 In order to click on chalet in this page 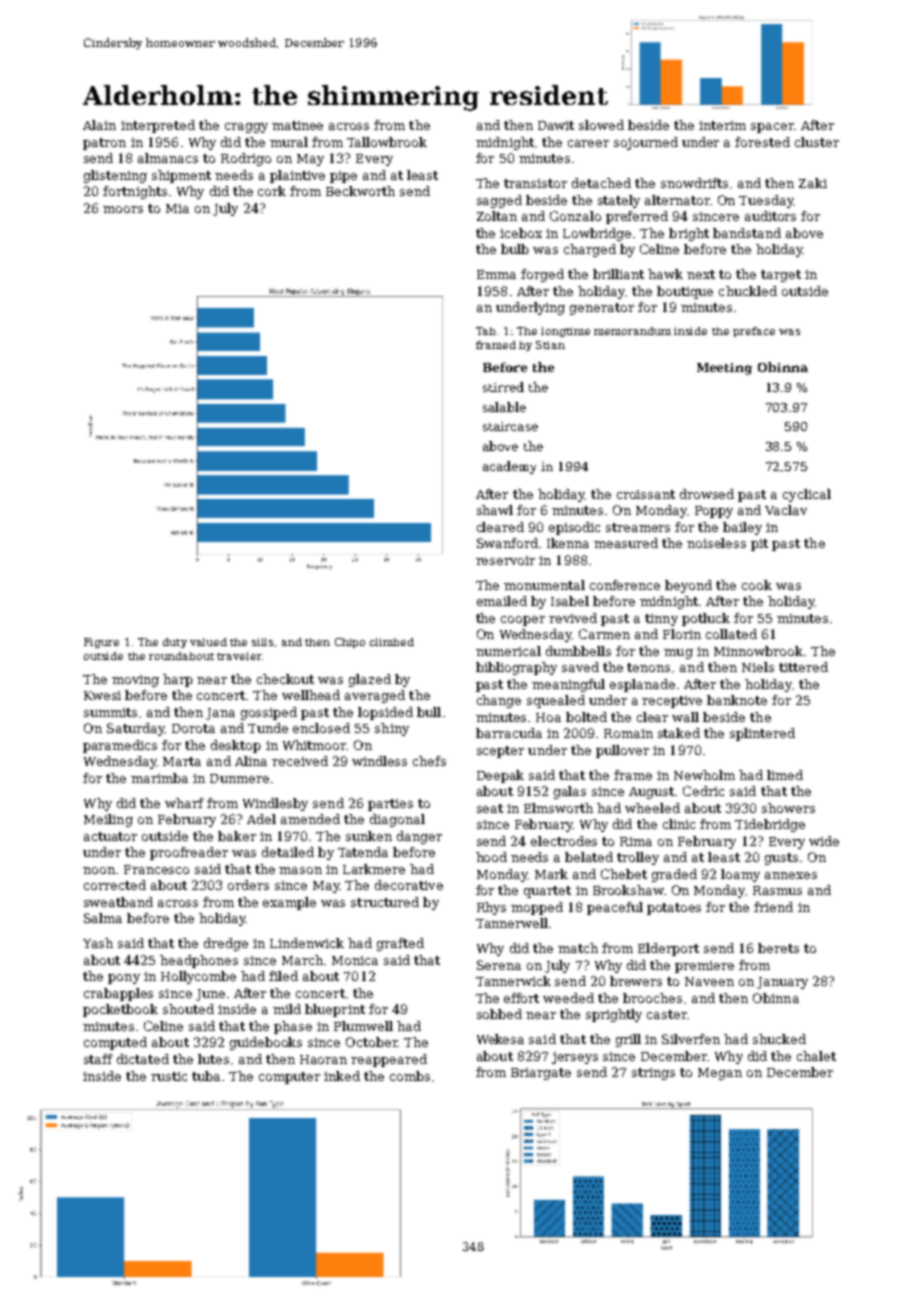, I will do `click(816, 1056)`.
